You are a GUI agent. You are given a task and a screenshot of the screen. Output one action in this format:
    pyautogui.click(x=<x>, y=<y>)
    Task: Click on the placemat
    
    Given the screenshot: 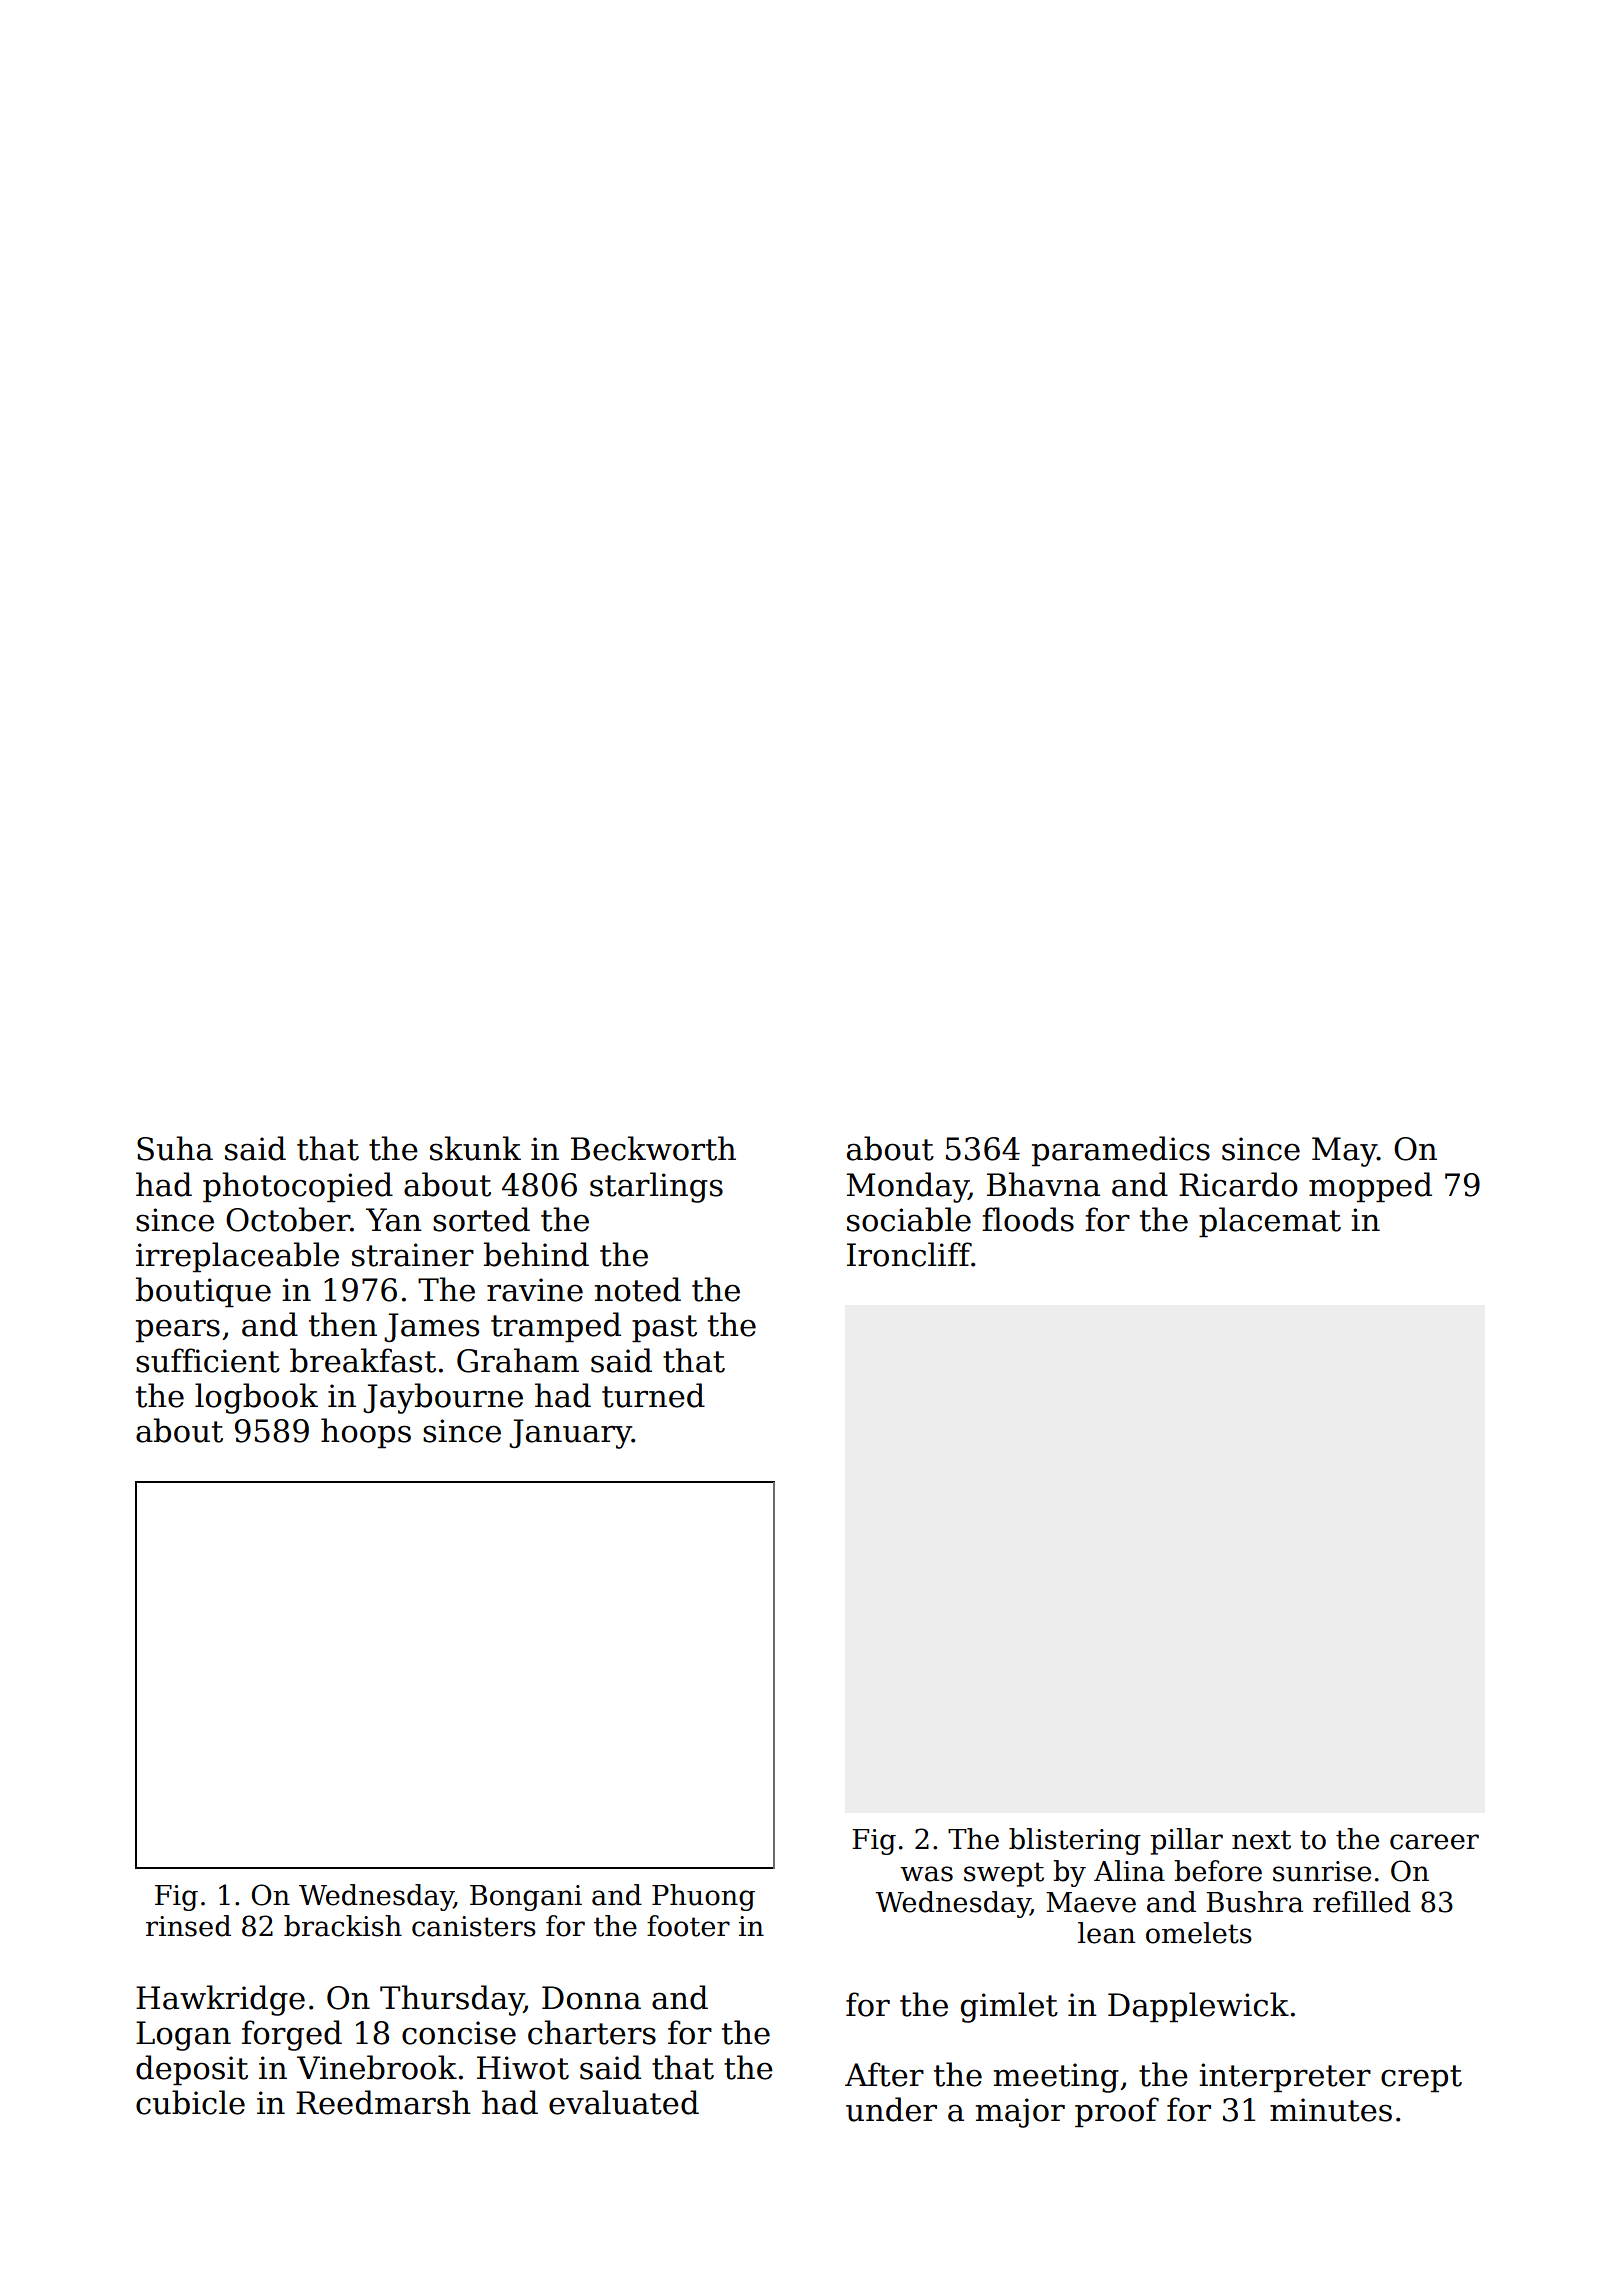 What is the action you would take?
    pyautogui.click(x=1270, y=1222)
